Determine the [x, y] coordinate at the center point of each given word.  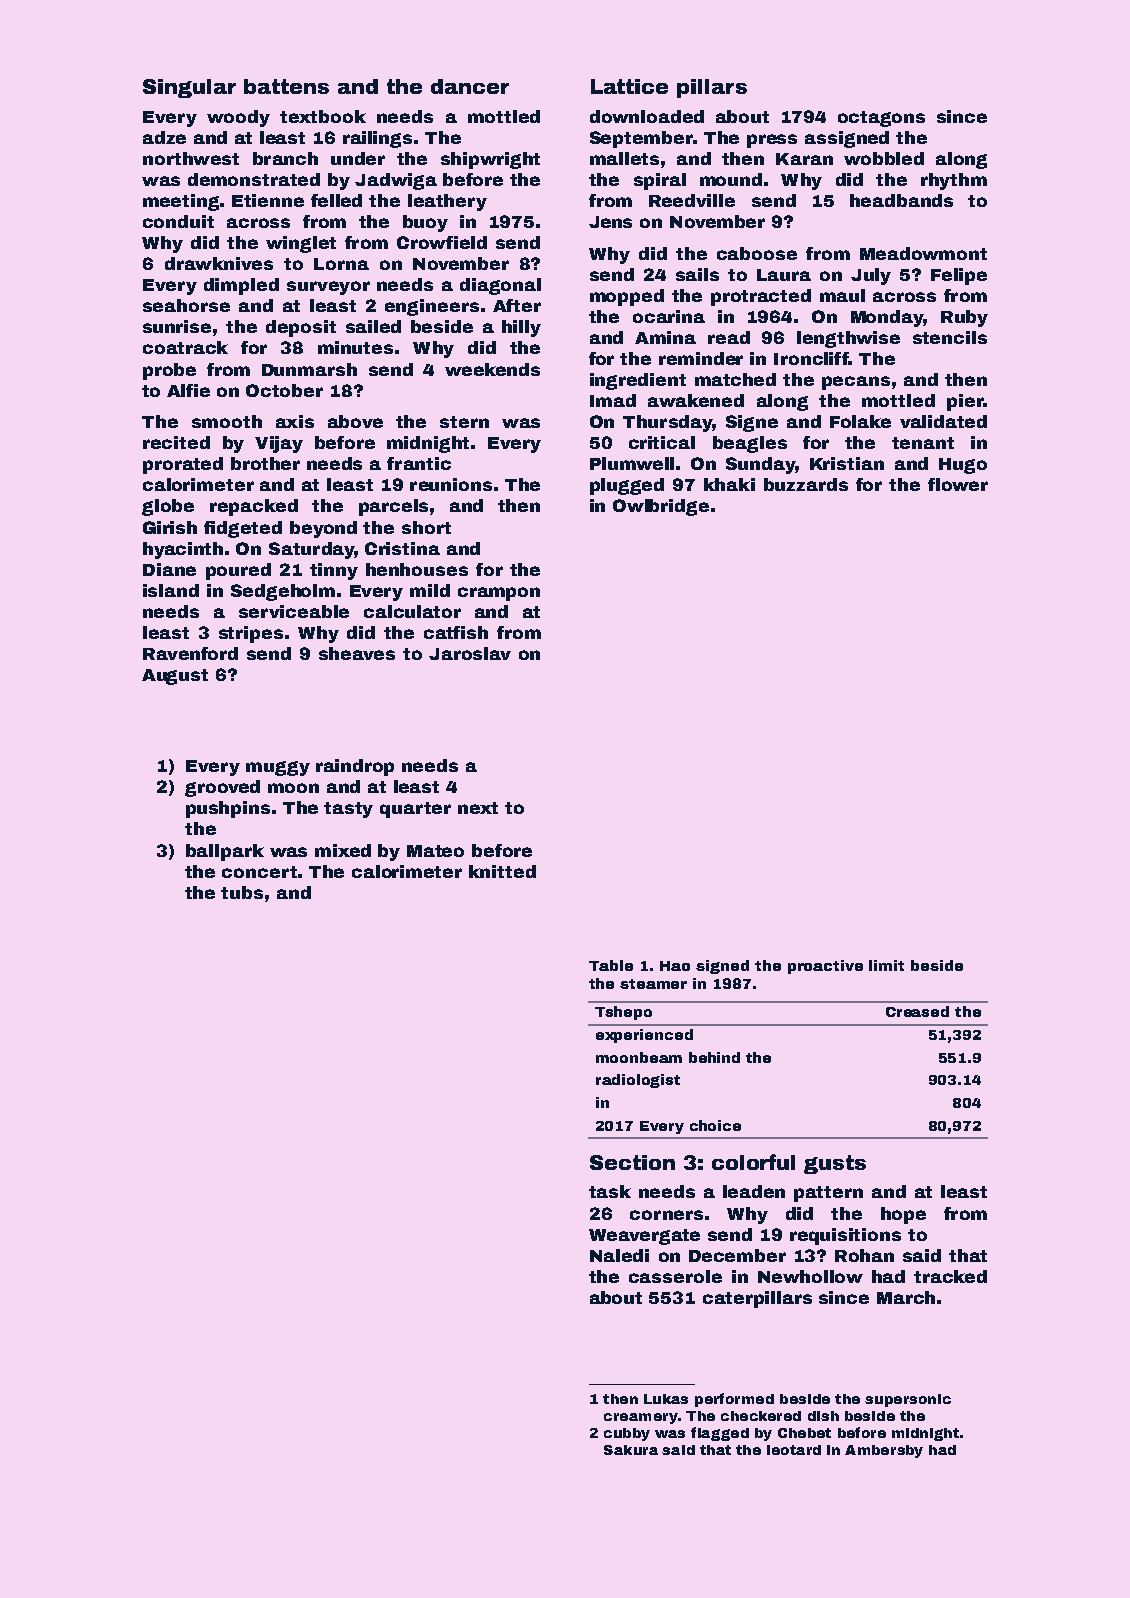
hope [903, 1215]
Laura [784, 275]
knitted [502, 871]
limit [886, 965]
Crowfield [442, 242]
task [610, 1191]
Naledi [619, 1255]
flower [958, 484]
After [517, 305]
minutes [355, 347]
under [358, 158]
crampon [499, 594]
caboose [757, 253]
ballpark [225, 852]
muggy [278, 768]
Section [632, 1162]
